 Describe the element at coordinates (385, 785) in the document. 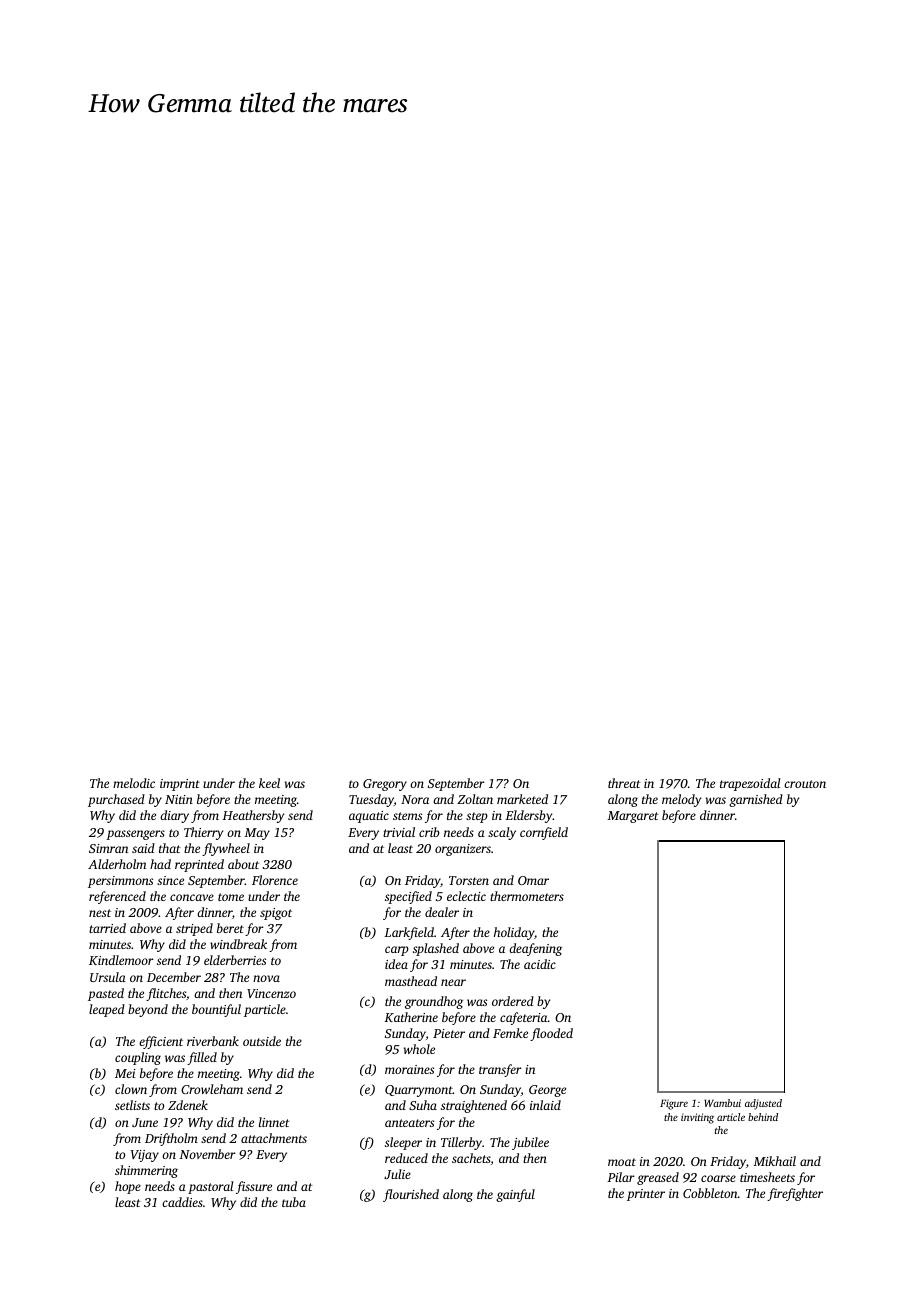

I see `Gregory` at that location.
